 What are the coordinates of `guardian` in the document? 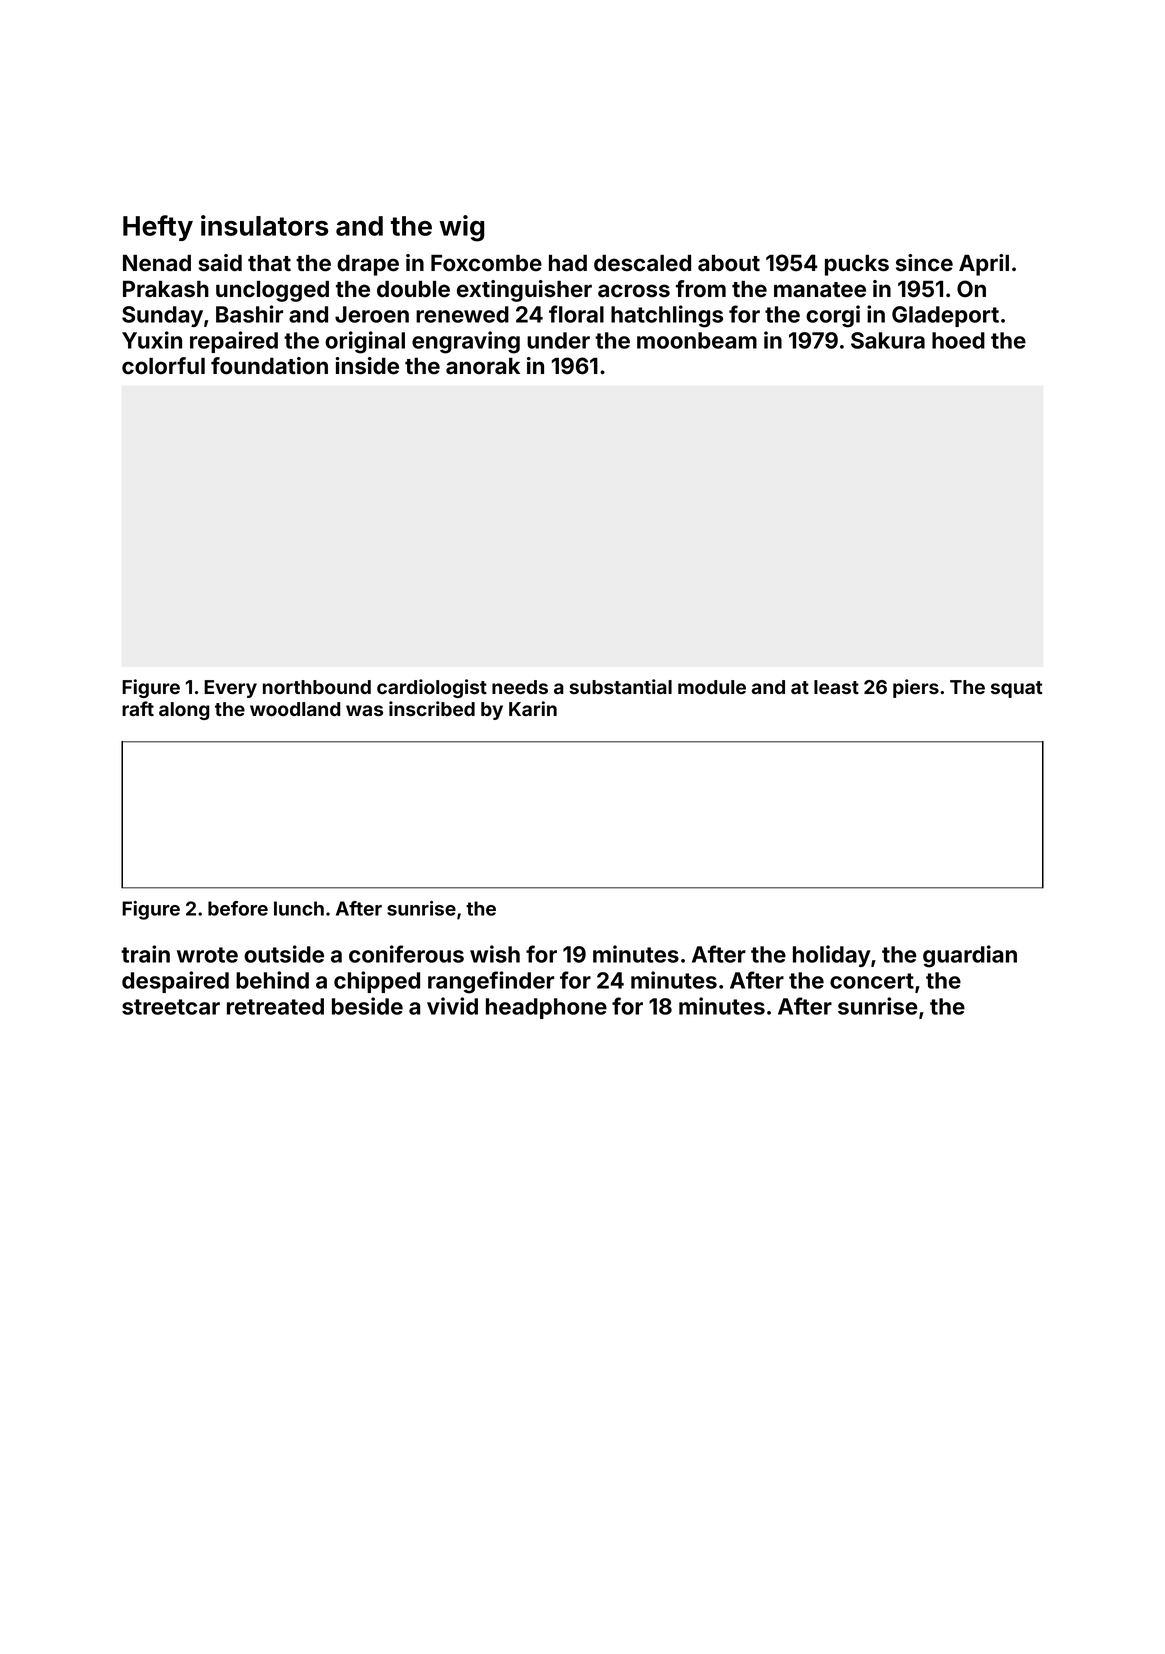 It's located at (970, 956).
